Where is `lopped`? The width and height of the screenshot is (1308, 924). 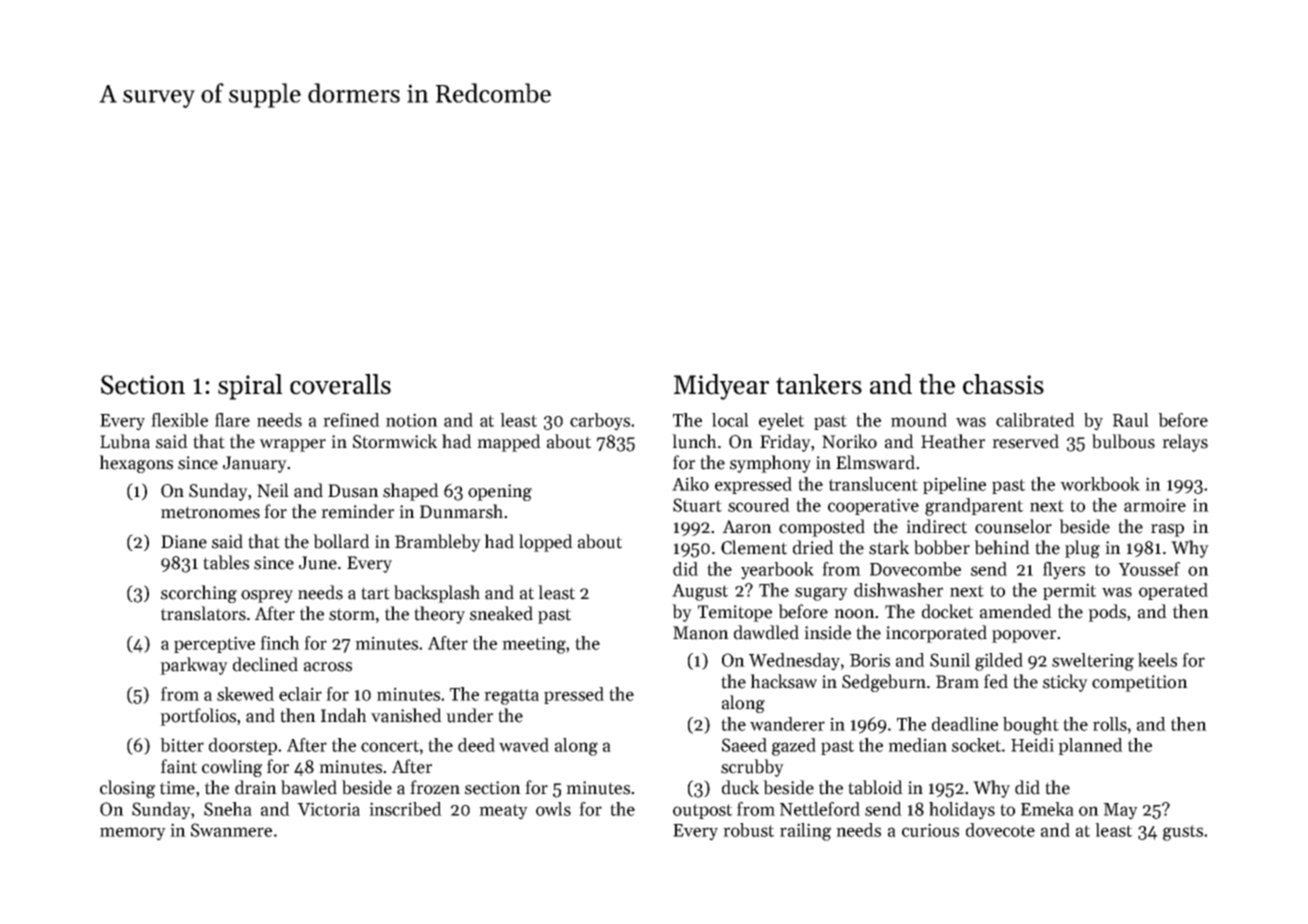 lopped is located at coordinates (546, 543).
